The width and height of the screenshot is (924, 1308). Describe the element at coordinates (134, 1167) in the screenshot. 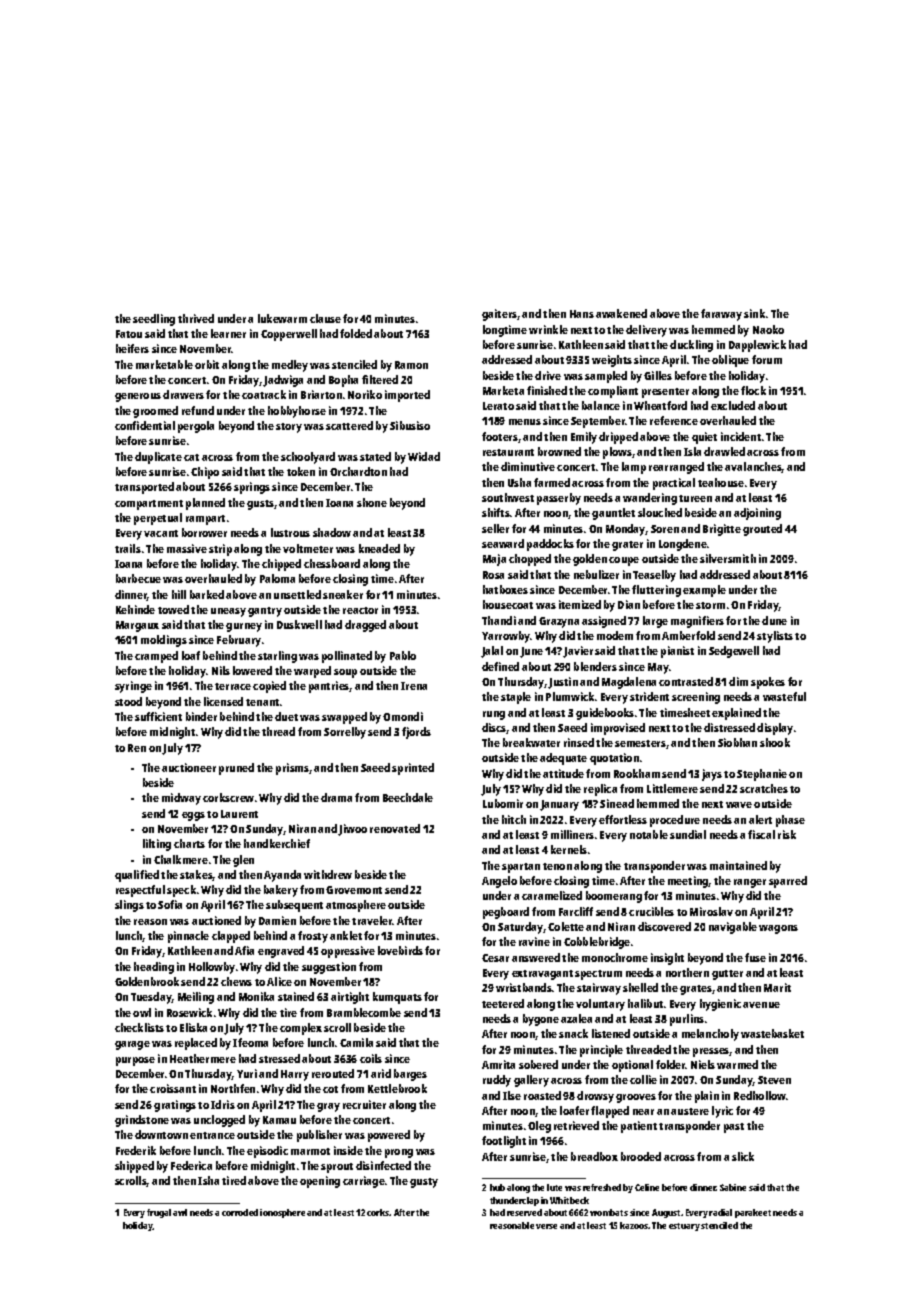

I see `shipped` at that location.
